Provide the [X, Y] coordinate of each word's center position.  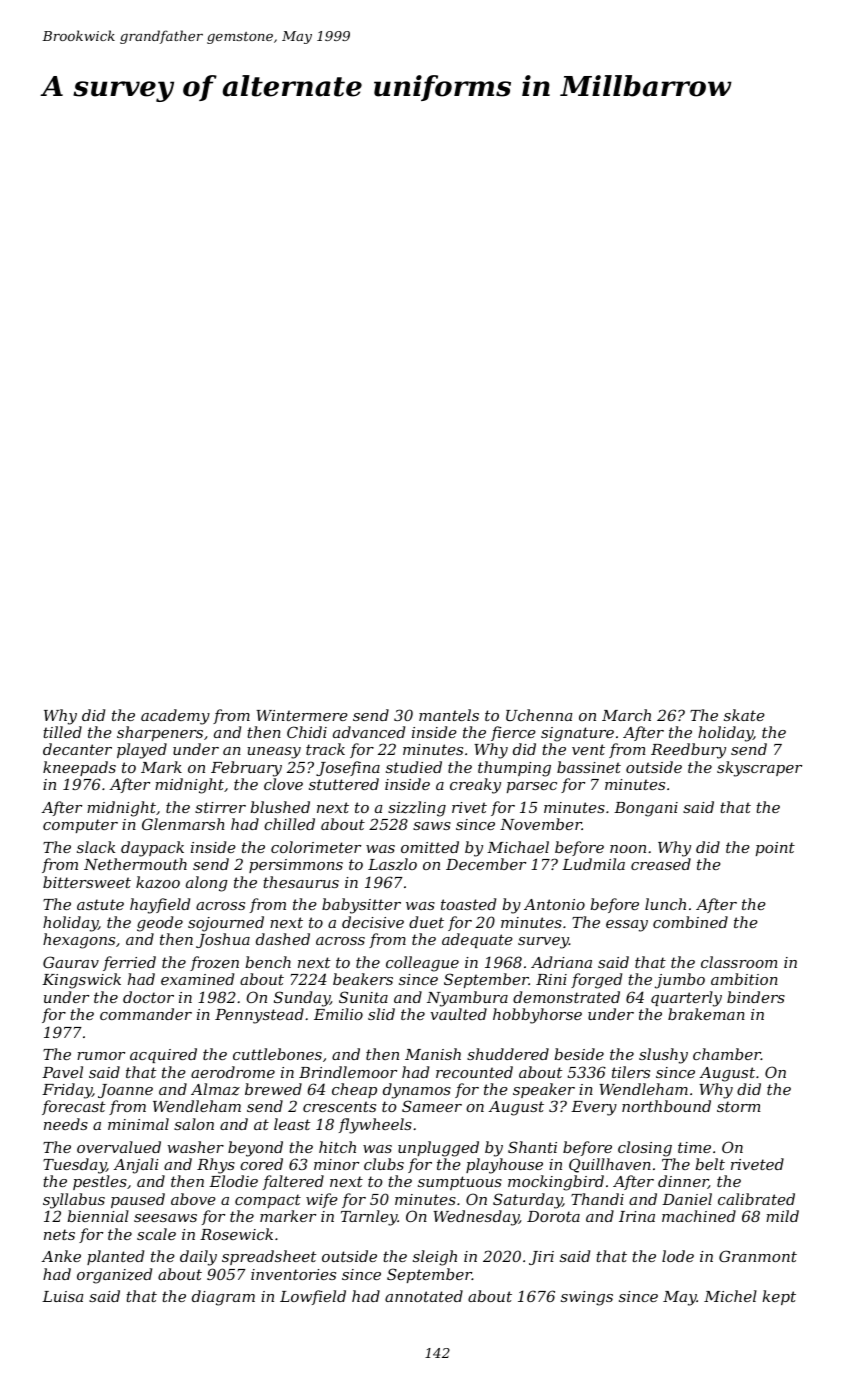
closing [645, 1149]
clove [283, 784]
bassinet [589, 767]
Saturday [527, 1201]
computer [80, 826]
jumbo [680, 981]
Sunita [363, 997]
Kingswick [81, 981]
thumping [514, 769]
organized [114, 1276]
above [193, 1199]
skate [744, 715]
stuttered [344, 784]
